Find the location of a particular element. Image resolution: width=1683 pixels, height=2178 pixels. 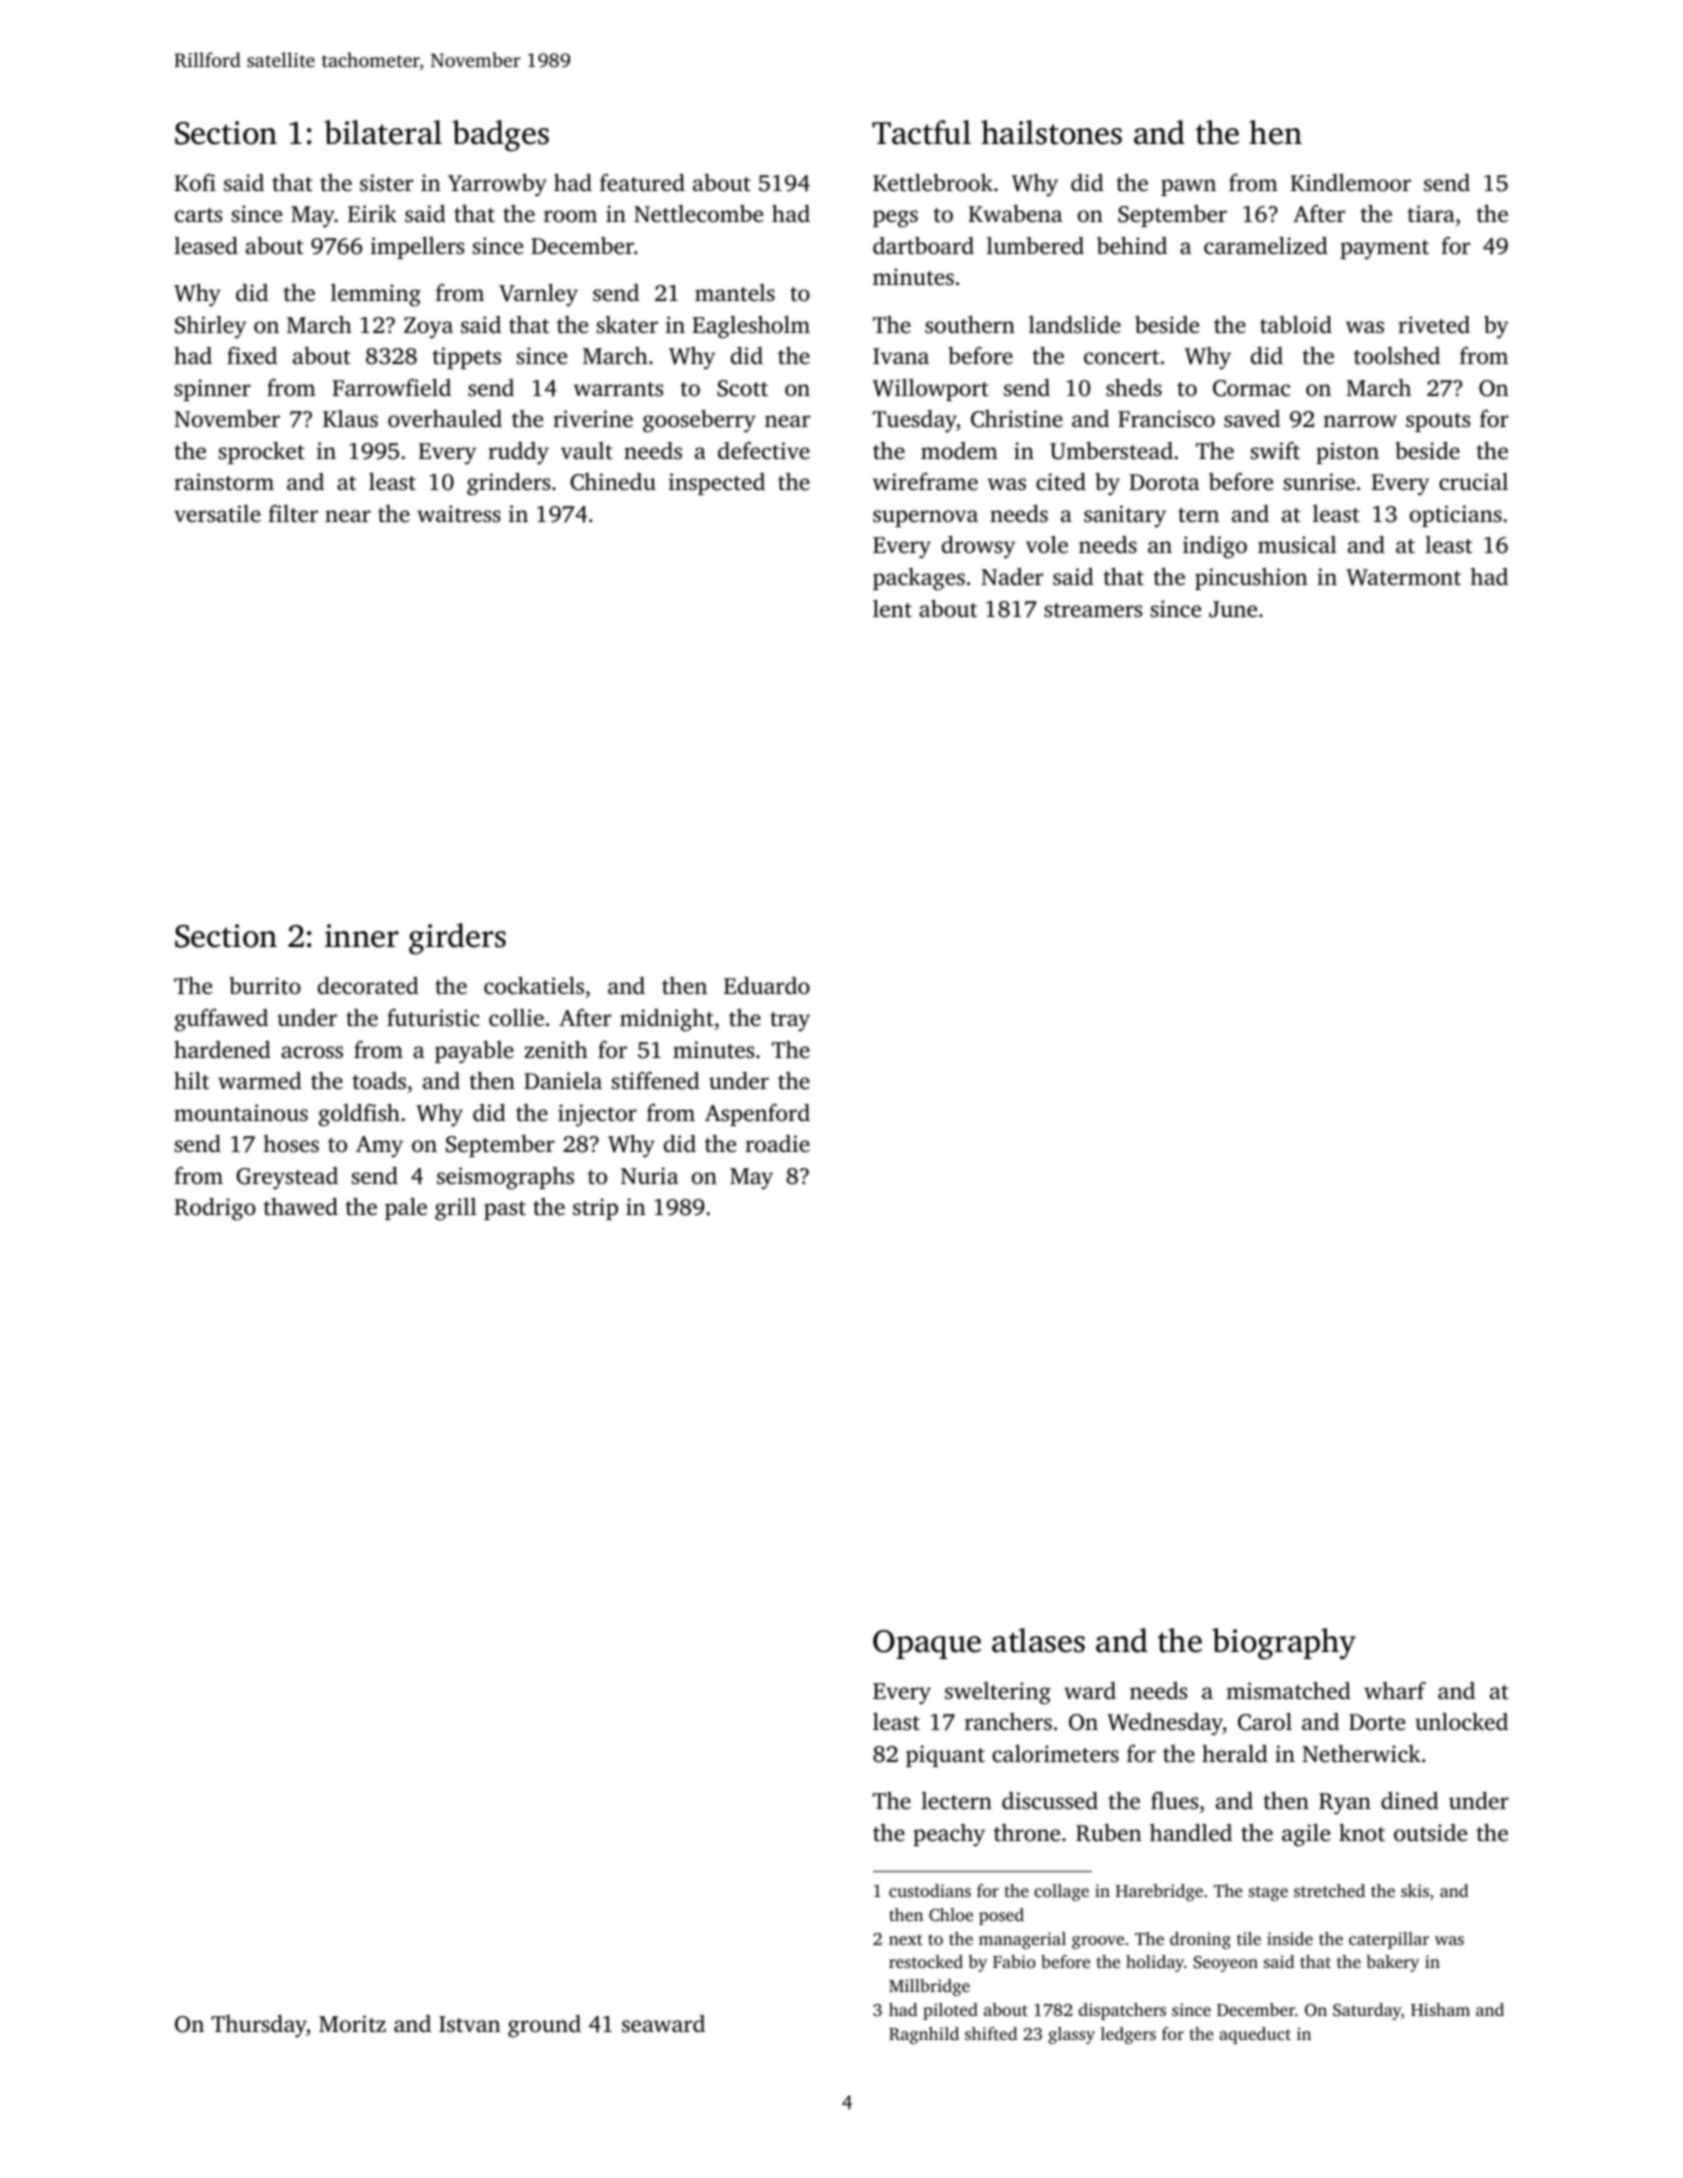

girders is located at coordinates (457, 939).
